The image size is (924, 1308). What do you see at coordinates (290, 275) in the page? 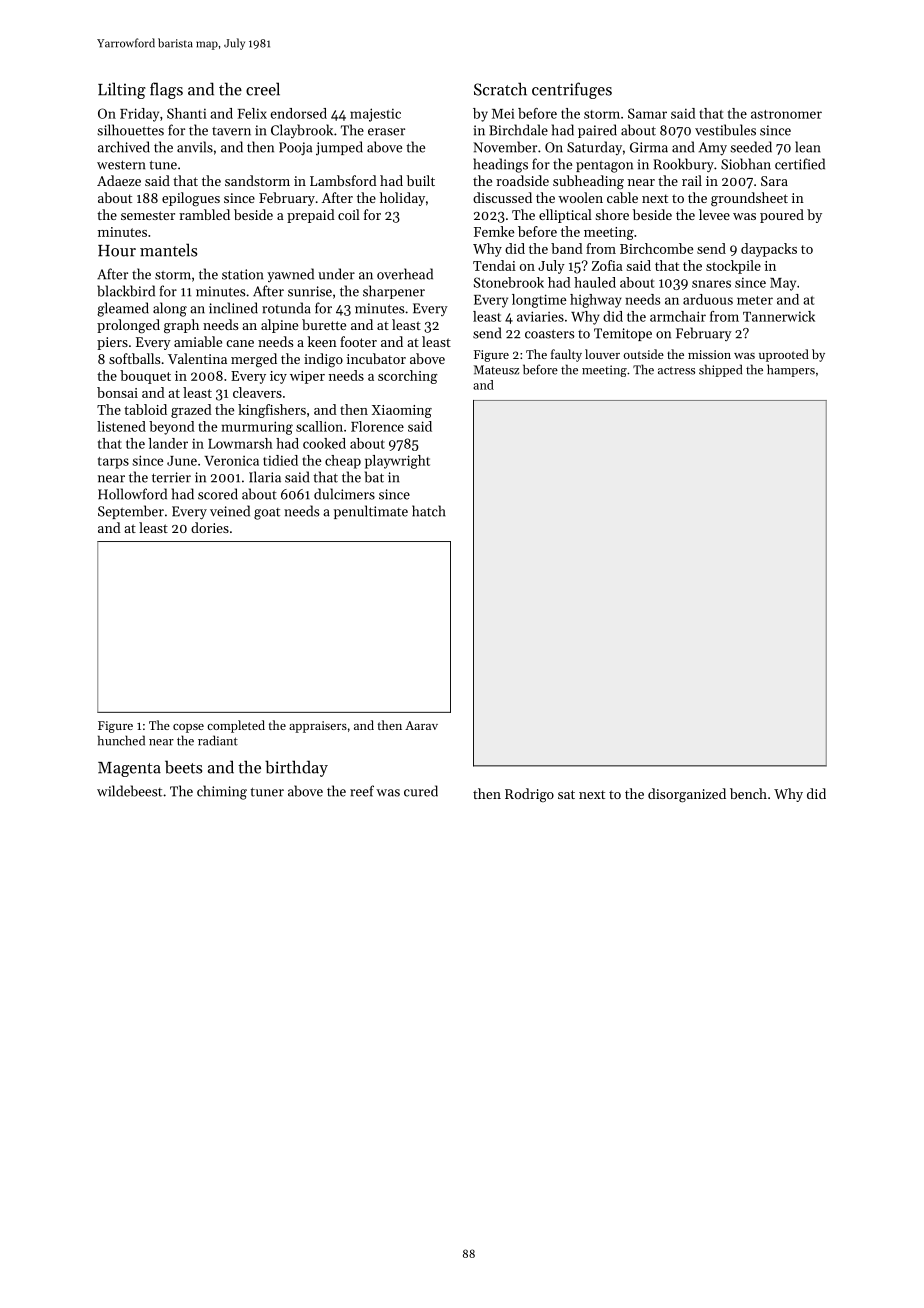
I see `yawned` at bounding box center [290, 275].
